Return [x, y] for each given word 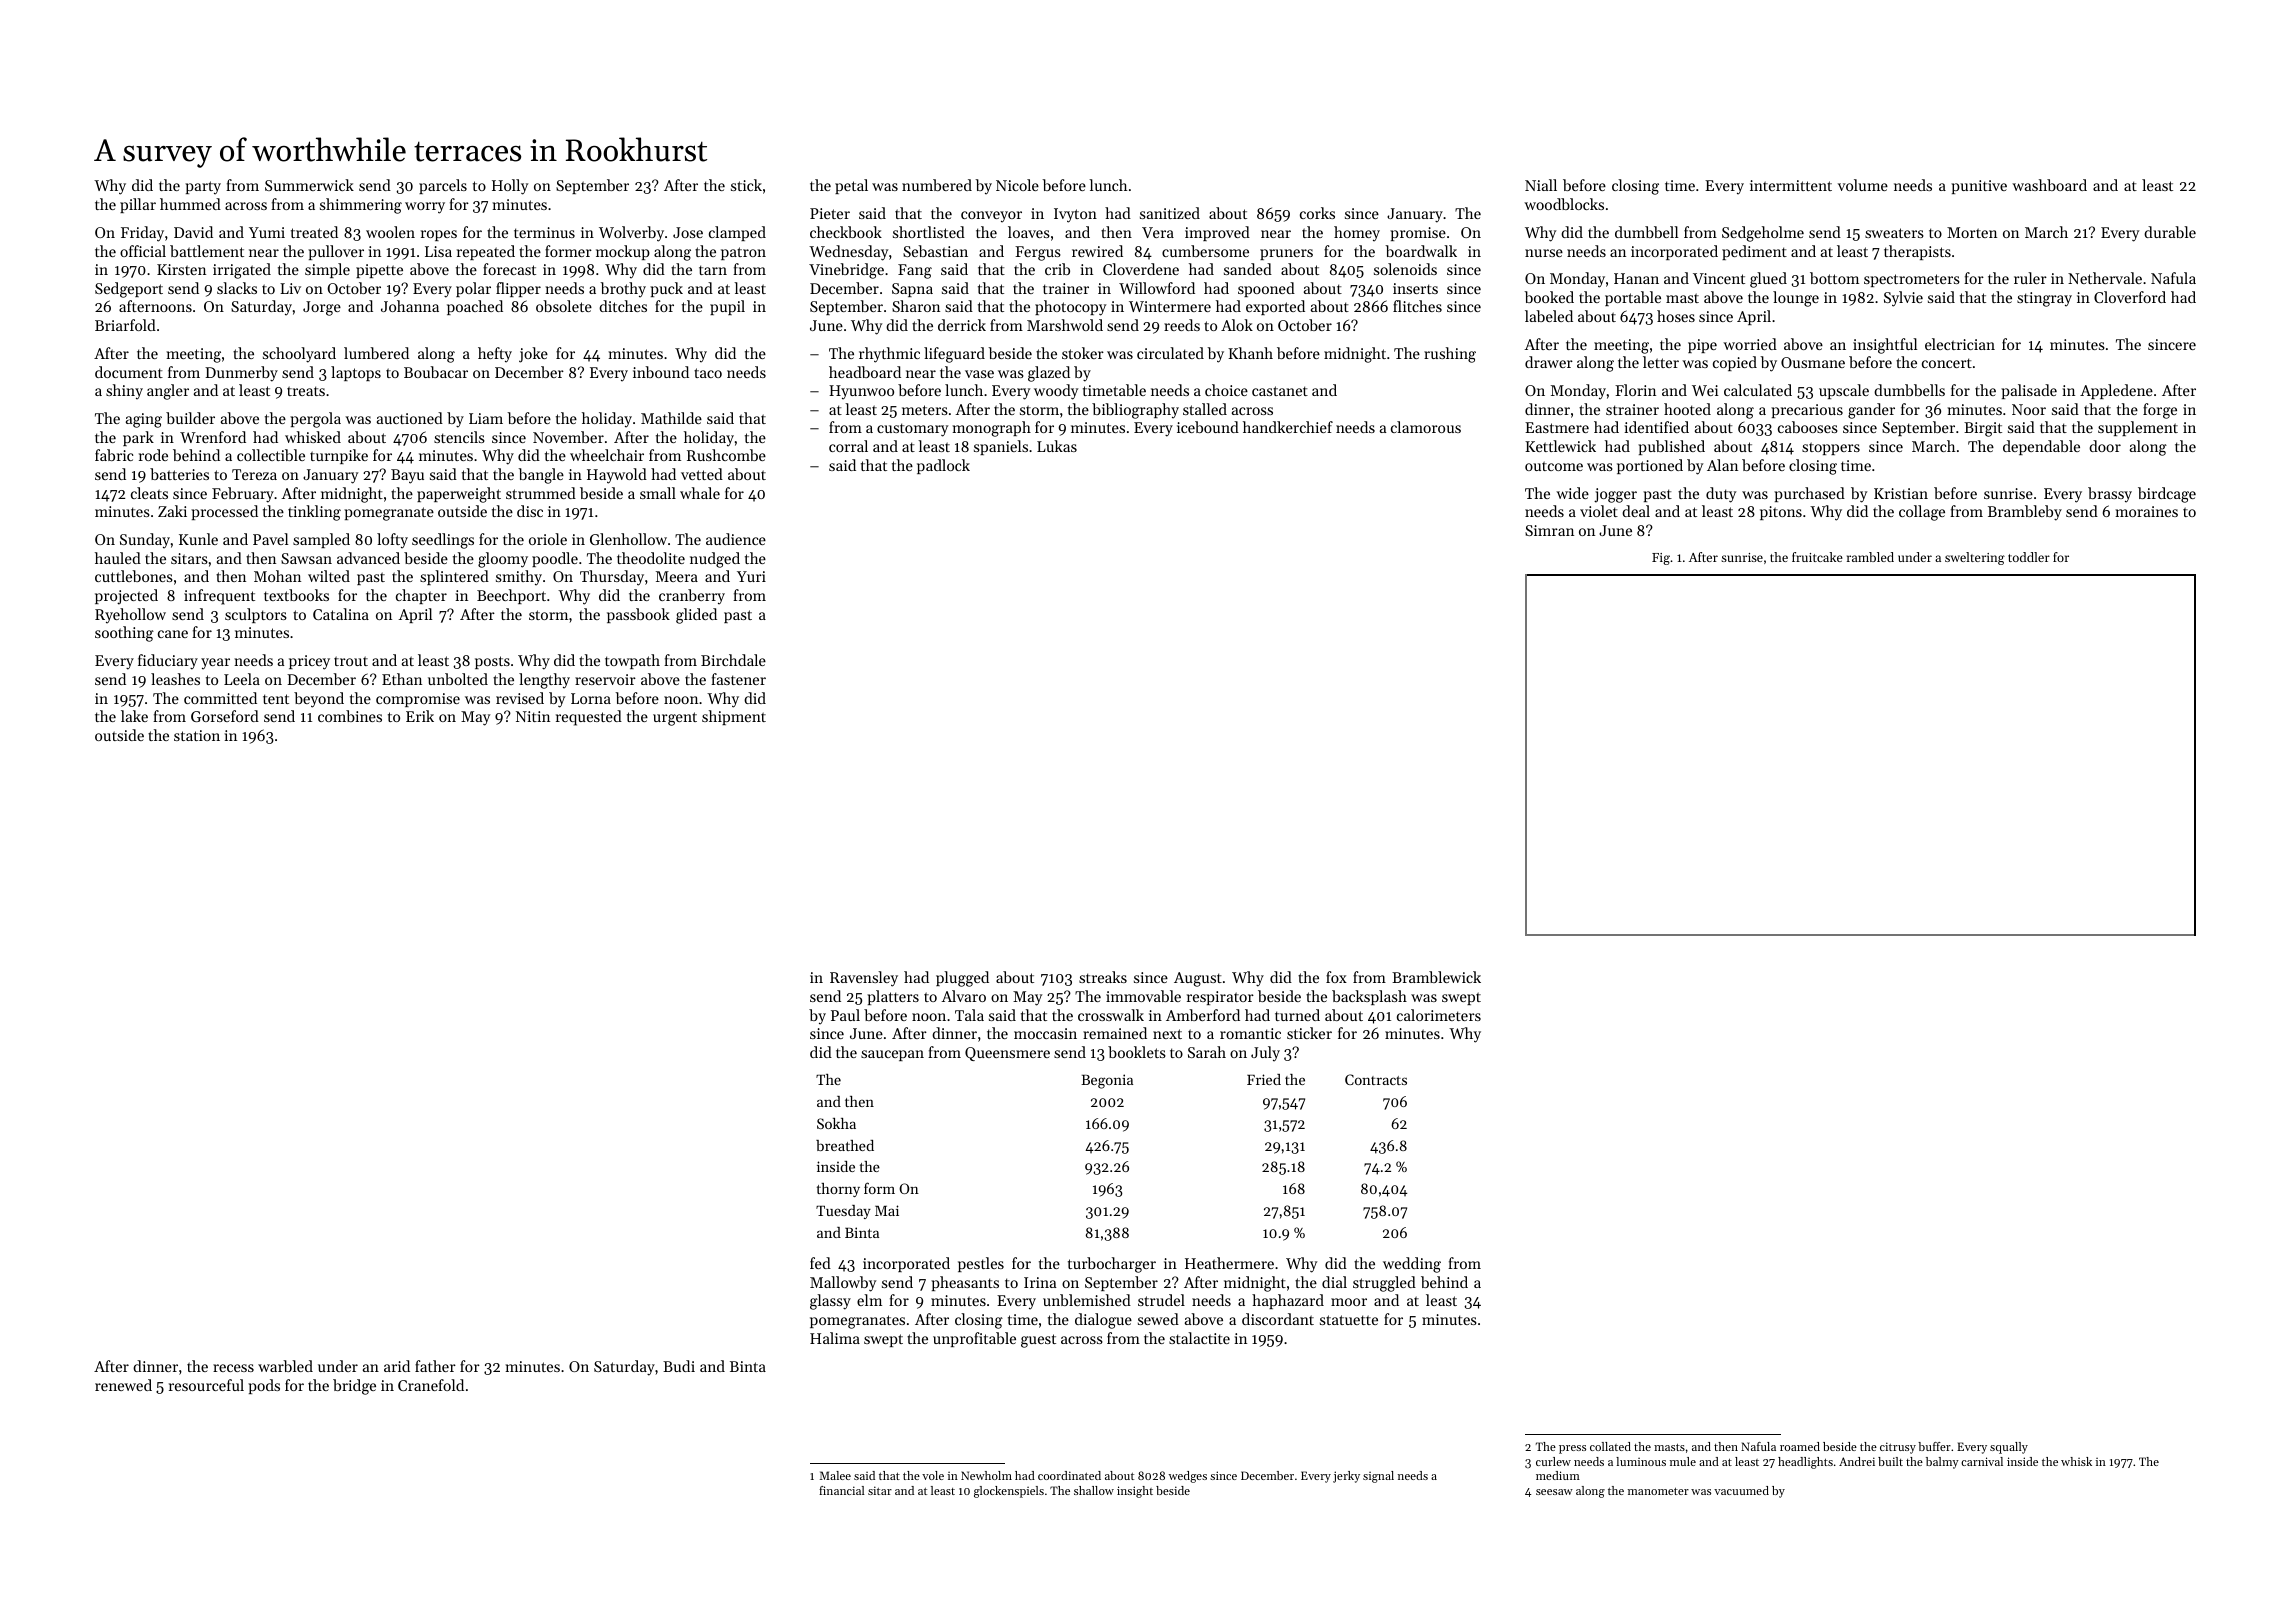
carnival [1982, 1461]
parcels [443, 186]
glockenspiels [1009, 1492]
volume [1863, 185]
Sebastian [935, 251]
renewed [123, 1385]
